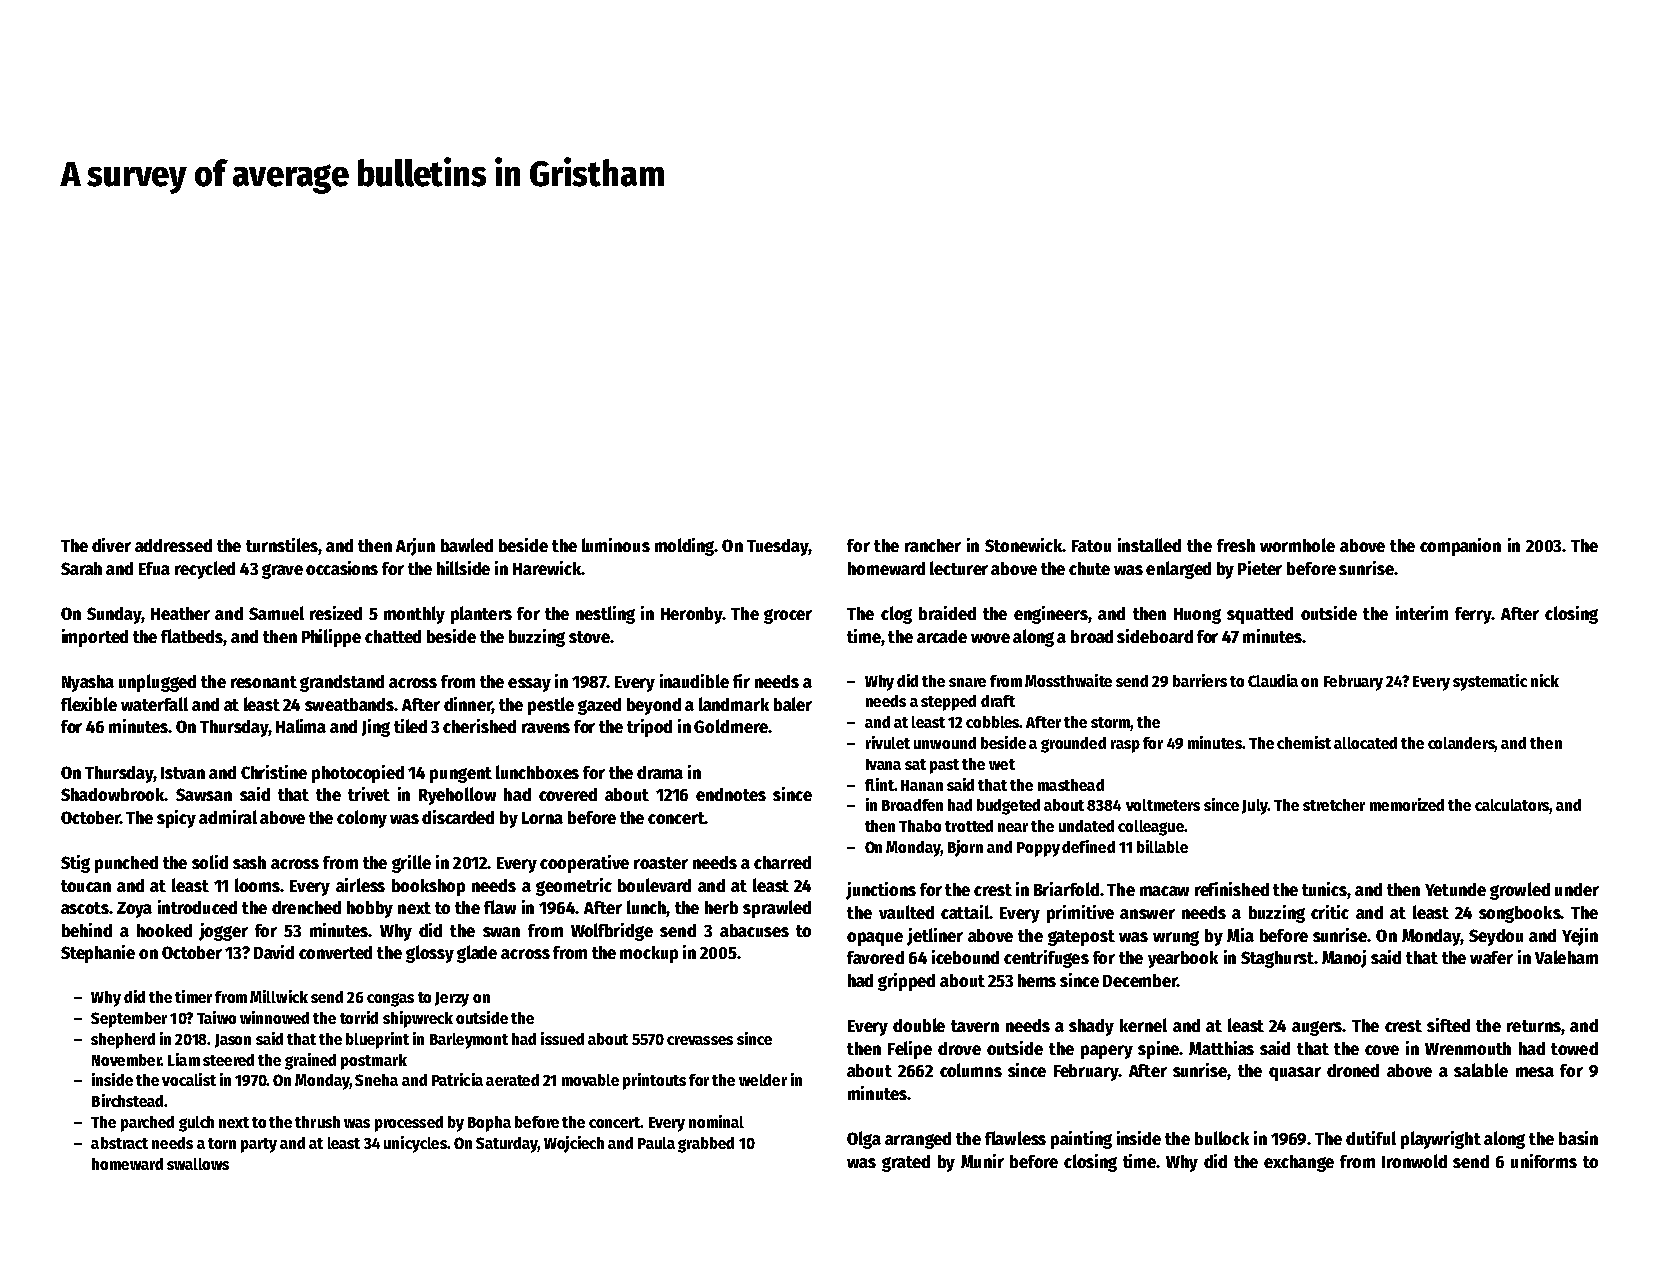  Describe the element at coordinates (274, 772) in the image. I see `Christine` at that location.
